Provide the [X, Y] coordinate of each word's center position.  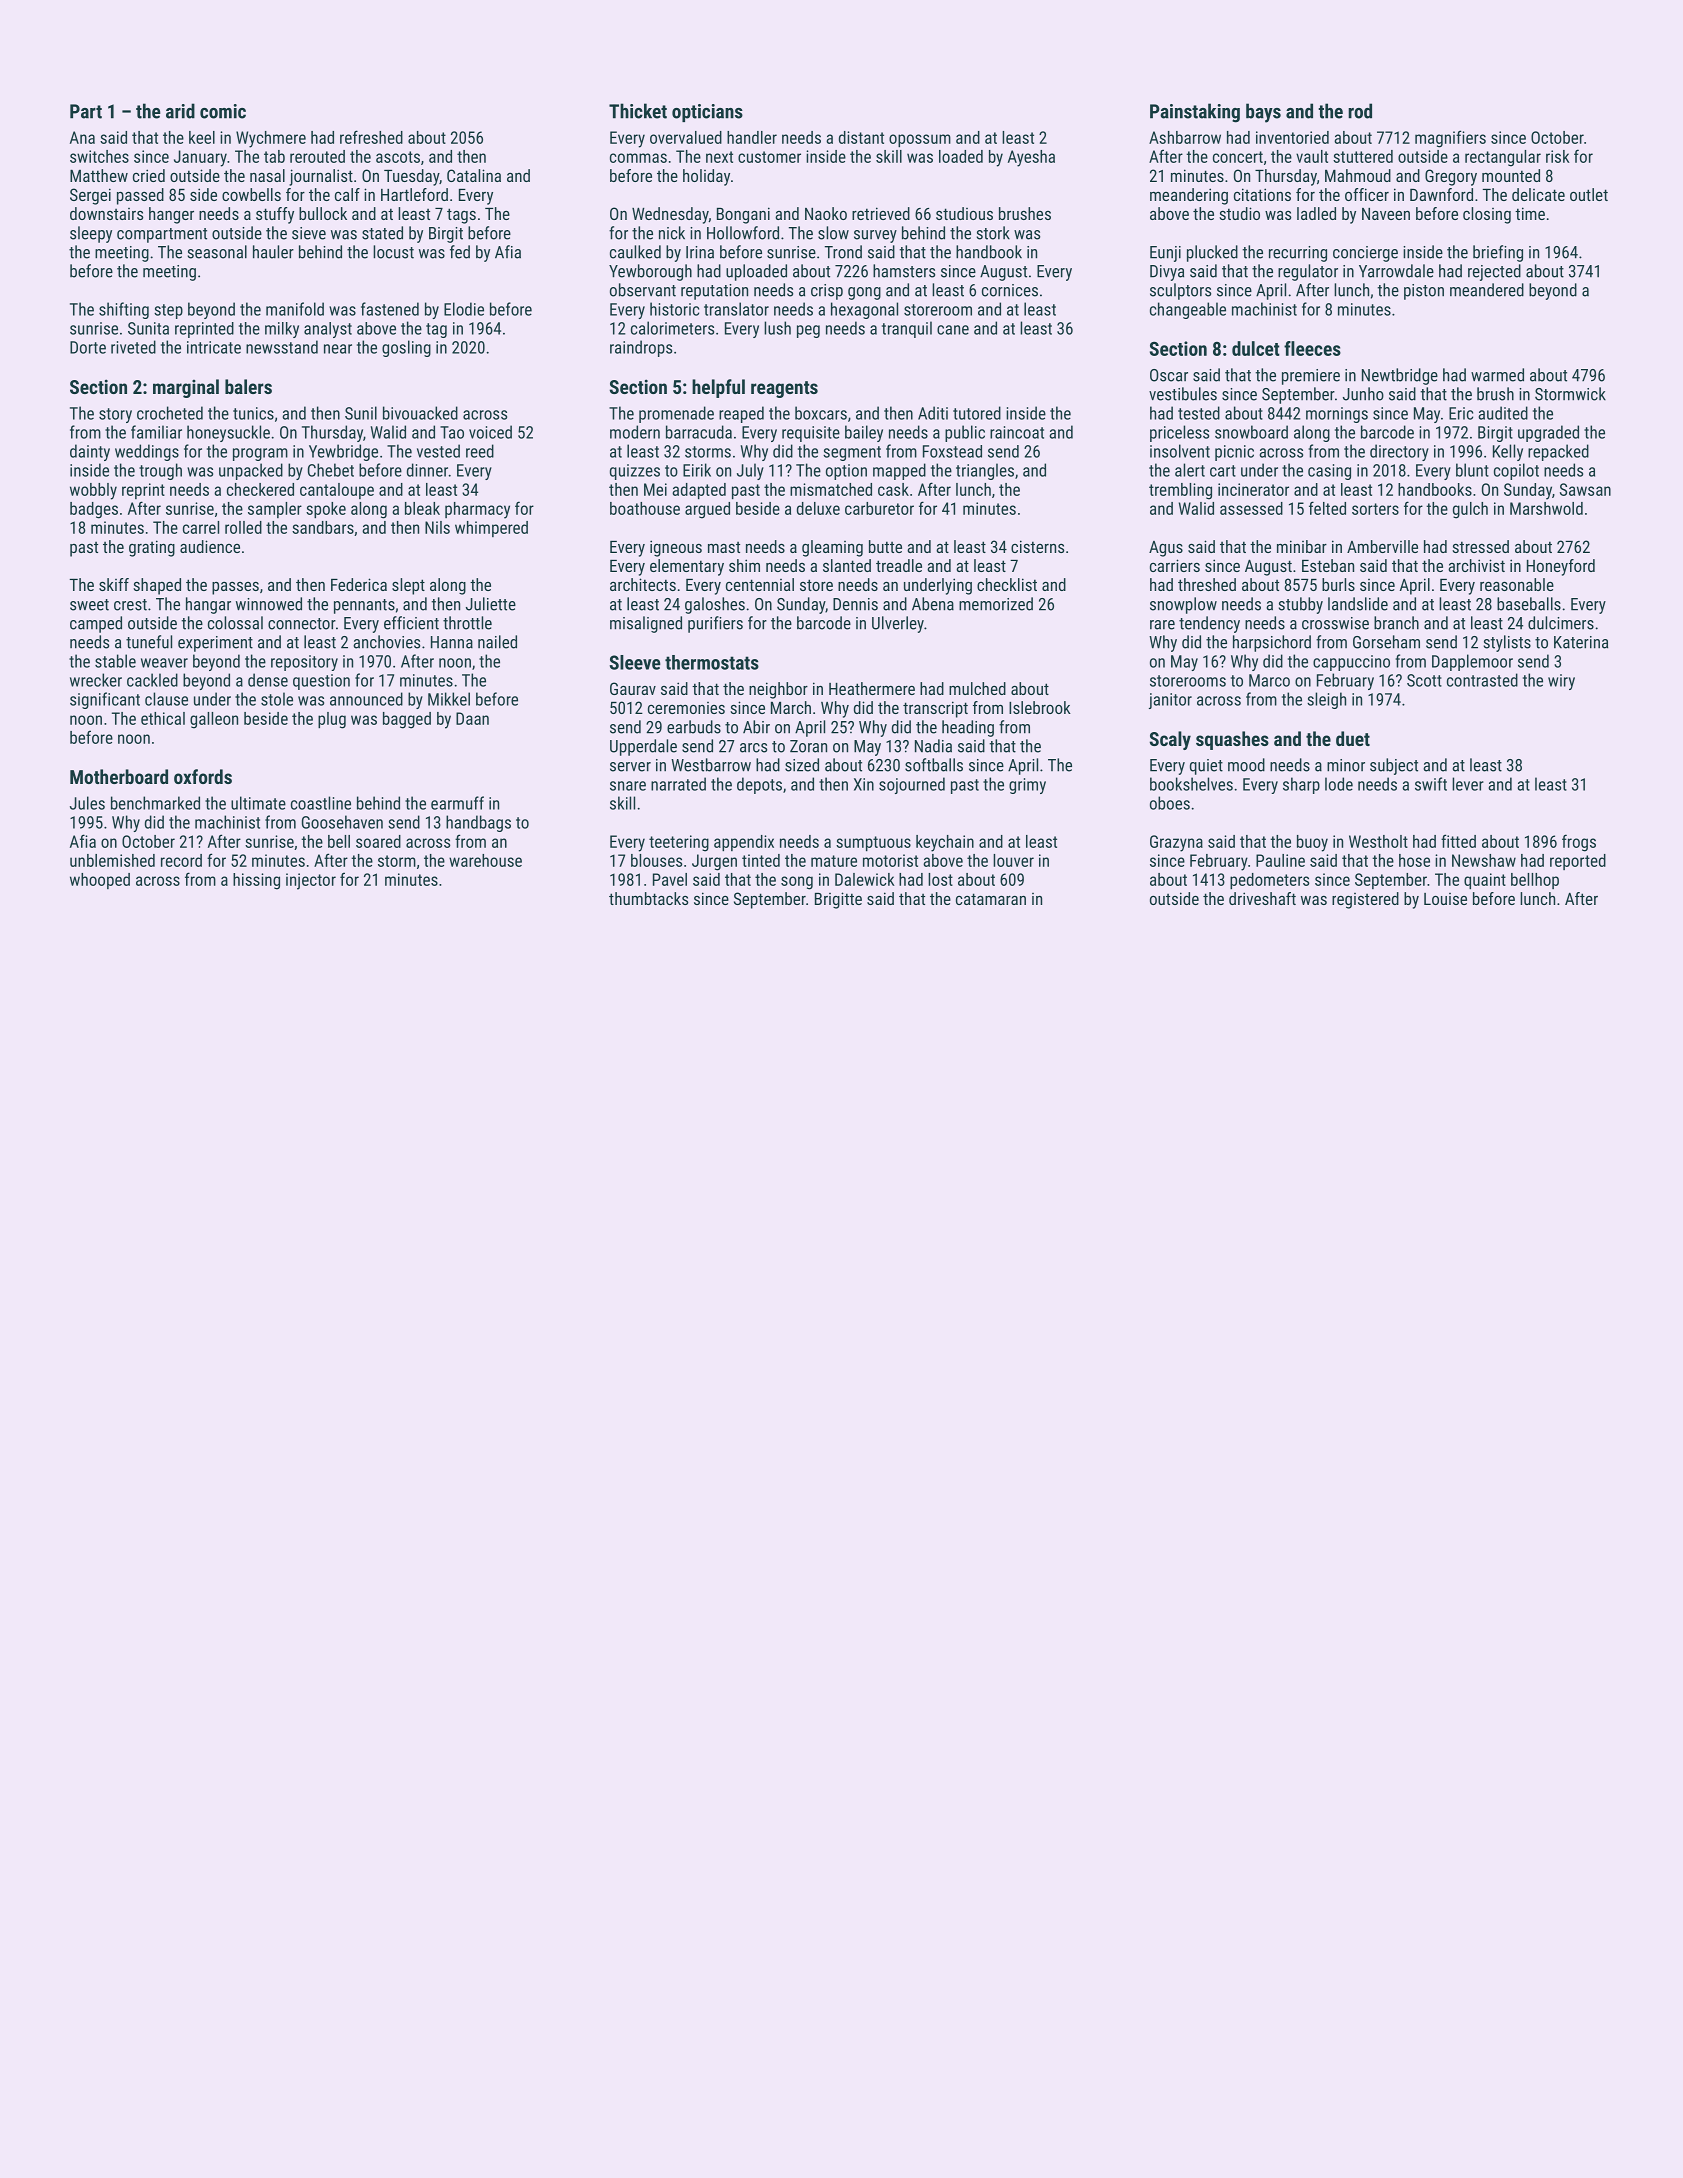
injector [311, 881]
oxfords [203, 776]
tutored [977, 413]
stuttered [1363, 156]
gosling [406, 348]
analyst [328, 330]
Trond [843, 252]
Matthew [99, 175]
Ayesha [1031, 158]
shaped [157, 586]
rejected [1494, 272]
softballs [934, 765]
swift [1431, 784]
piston [1424, 292]
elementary [687, 567]
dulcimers [1561, 623]
